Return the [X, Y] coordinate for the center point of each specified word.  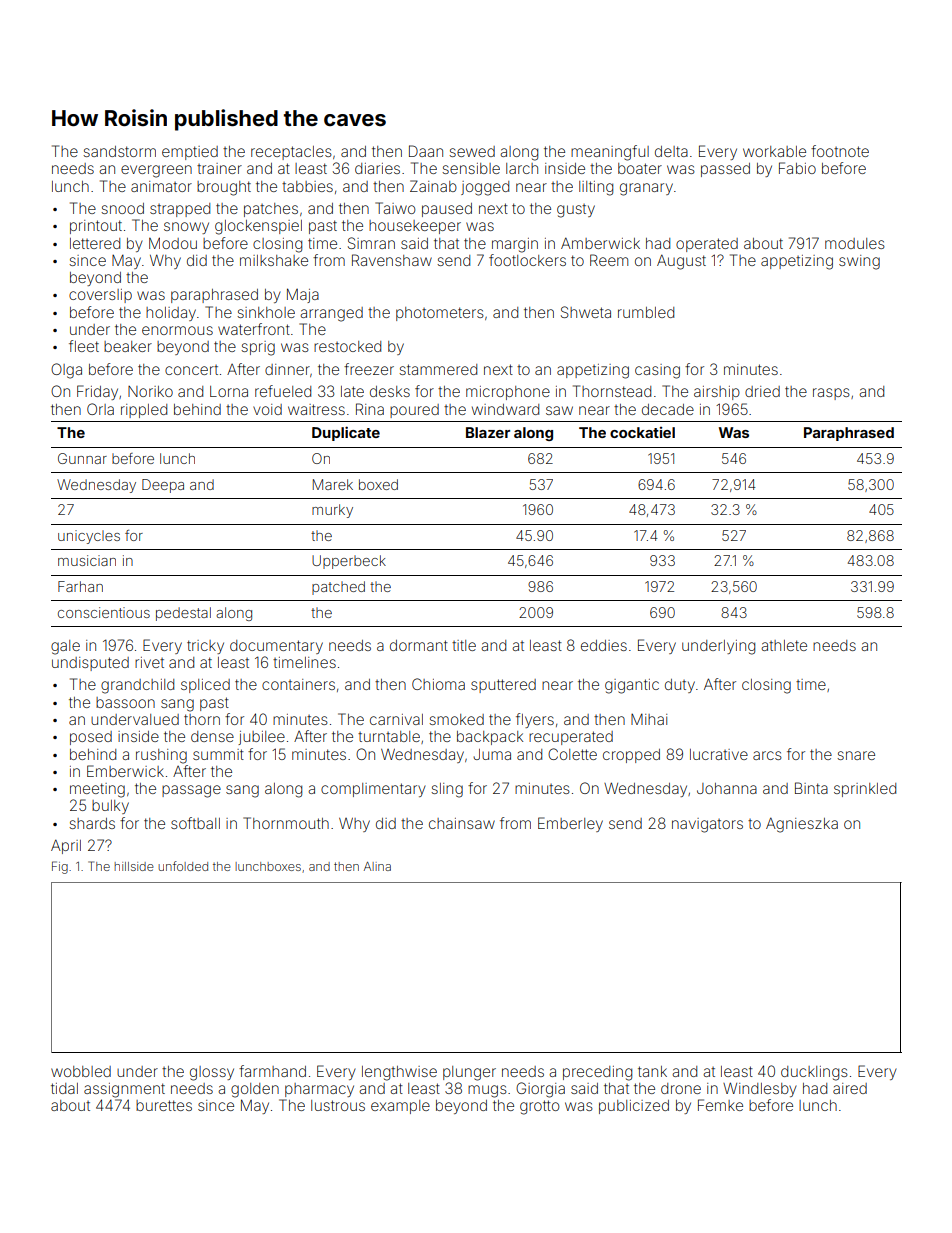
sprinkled [865, 790]
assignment [124, 1090]
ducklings [814, 1073]
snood [122, 208]
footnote [840, 151]
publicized [634, 1107]
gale [65, 647]
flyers [535, 720]
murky [332, 511]
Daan [426, 151]
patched [338, 588]
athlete [784, 645]
